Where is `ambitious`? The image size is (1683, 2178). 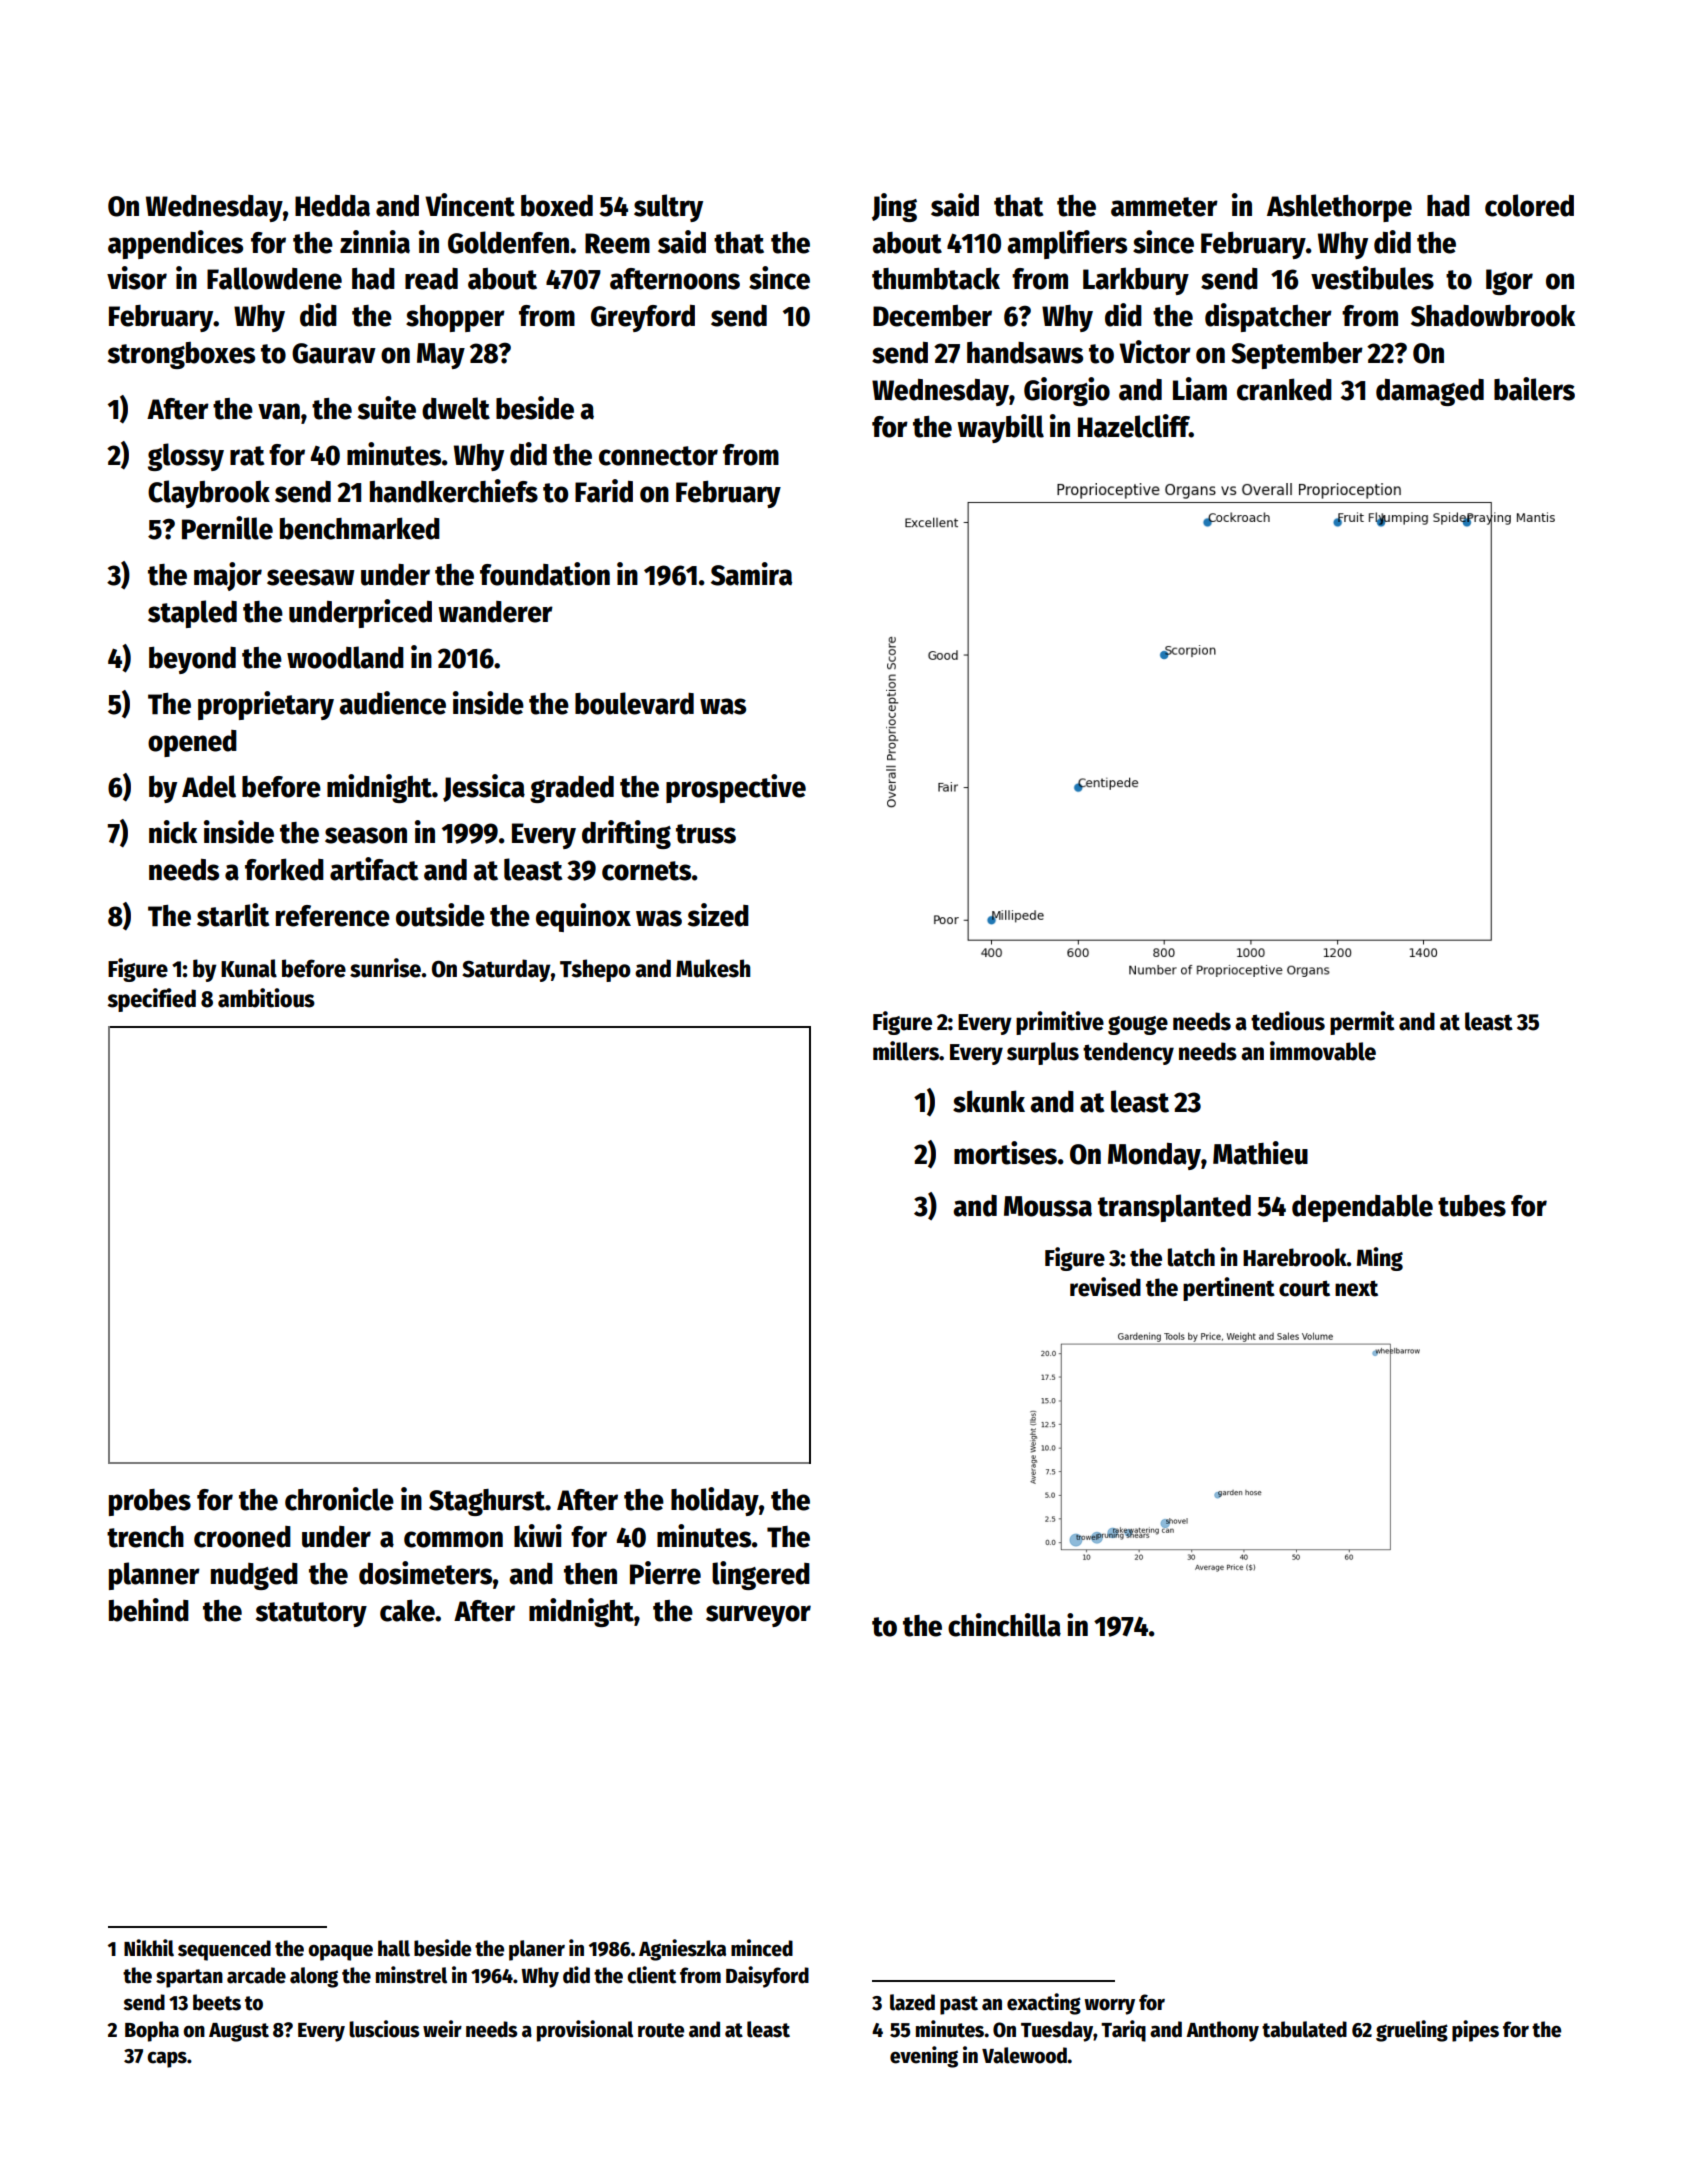
ambitious is located at coordinates (266, 998).
